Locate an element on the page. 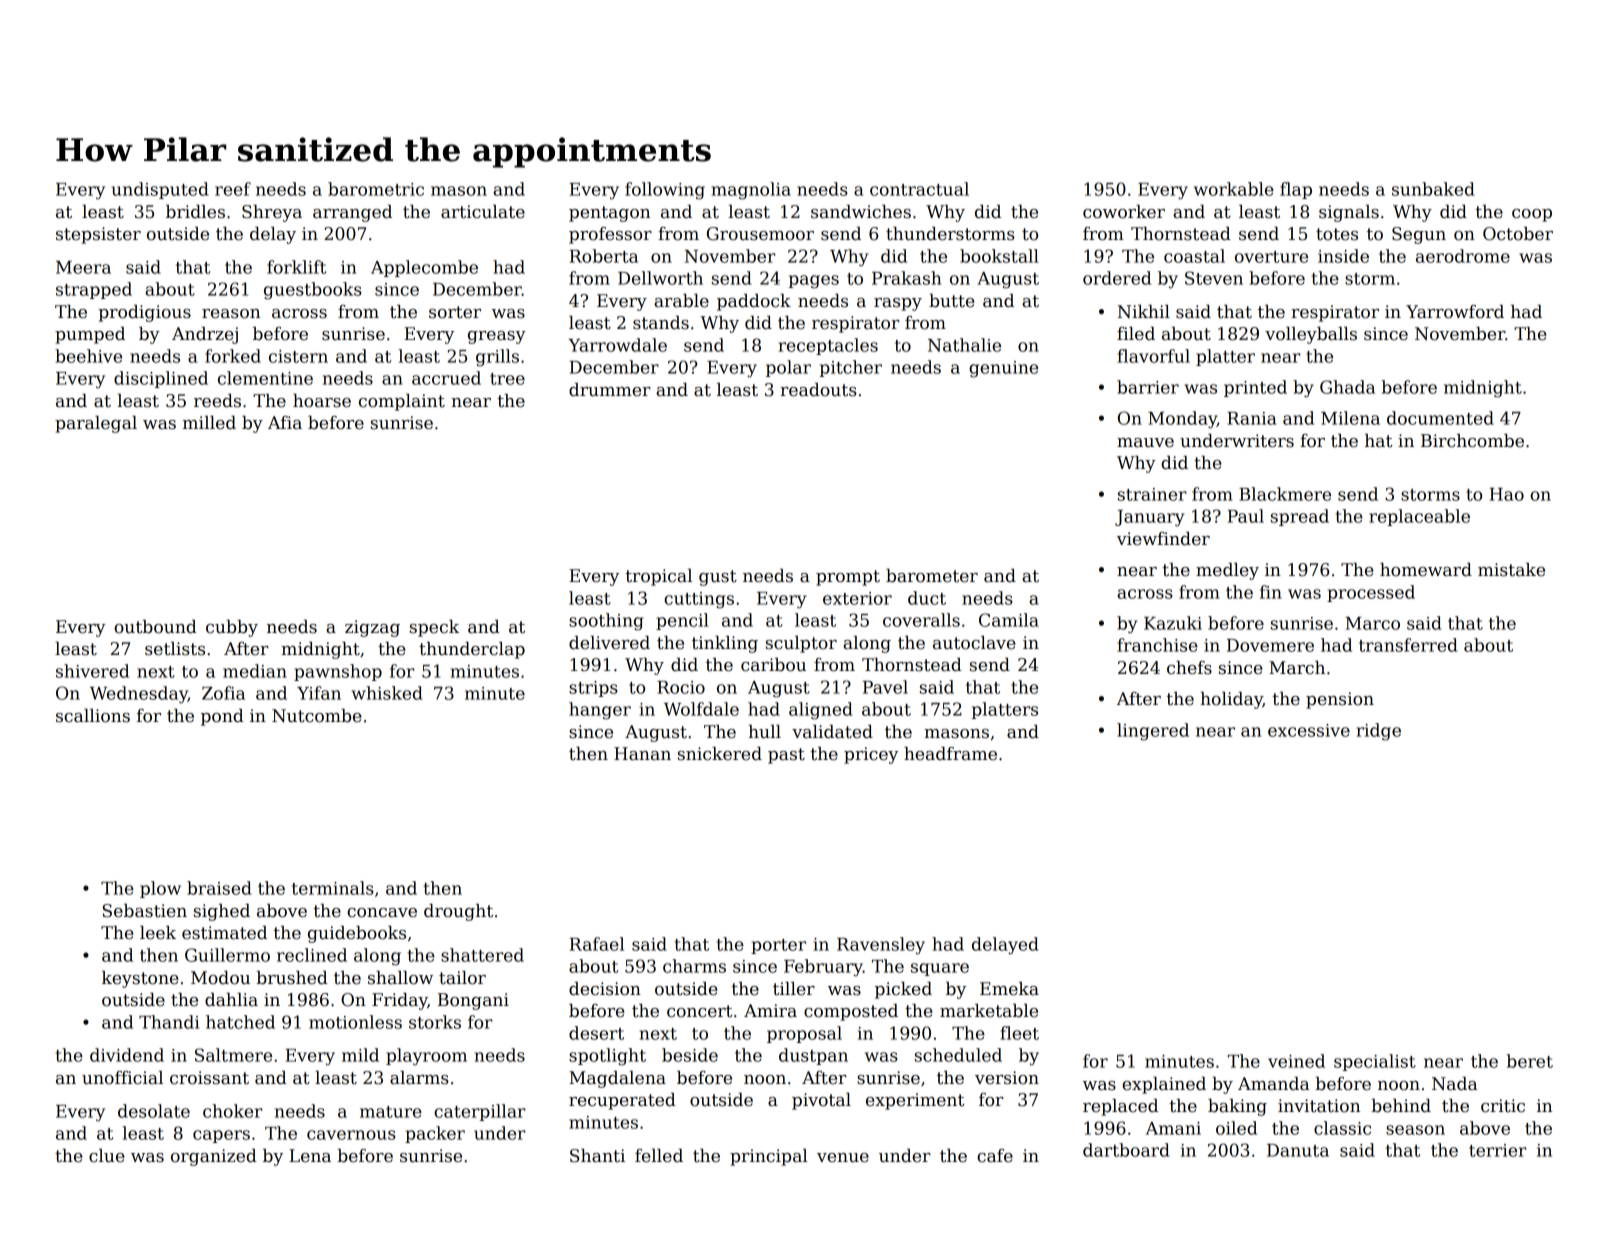 The width and height of the image is (1608, 1242). Meera is located at coordinates (83, 267).
